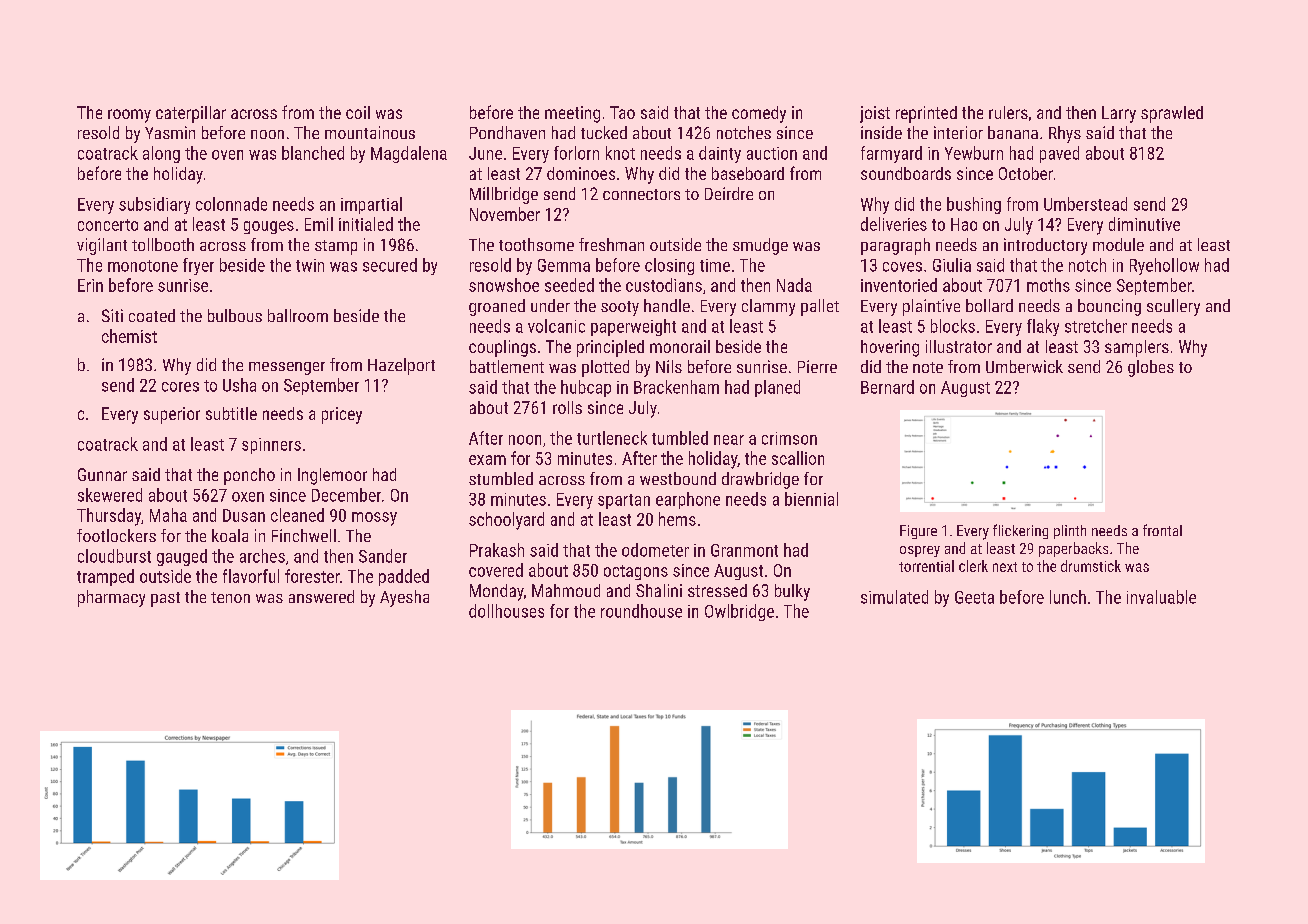 The image size is (1308, 924). What do you see at coordinates (1172, 114) in the screenshot?
I see `sprawled` at bounding box center [1172, 114].
